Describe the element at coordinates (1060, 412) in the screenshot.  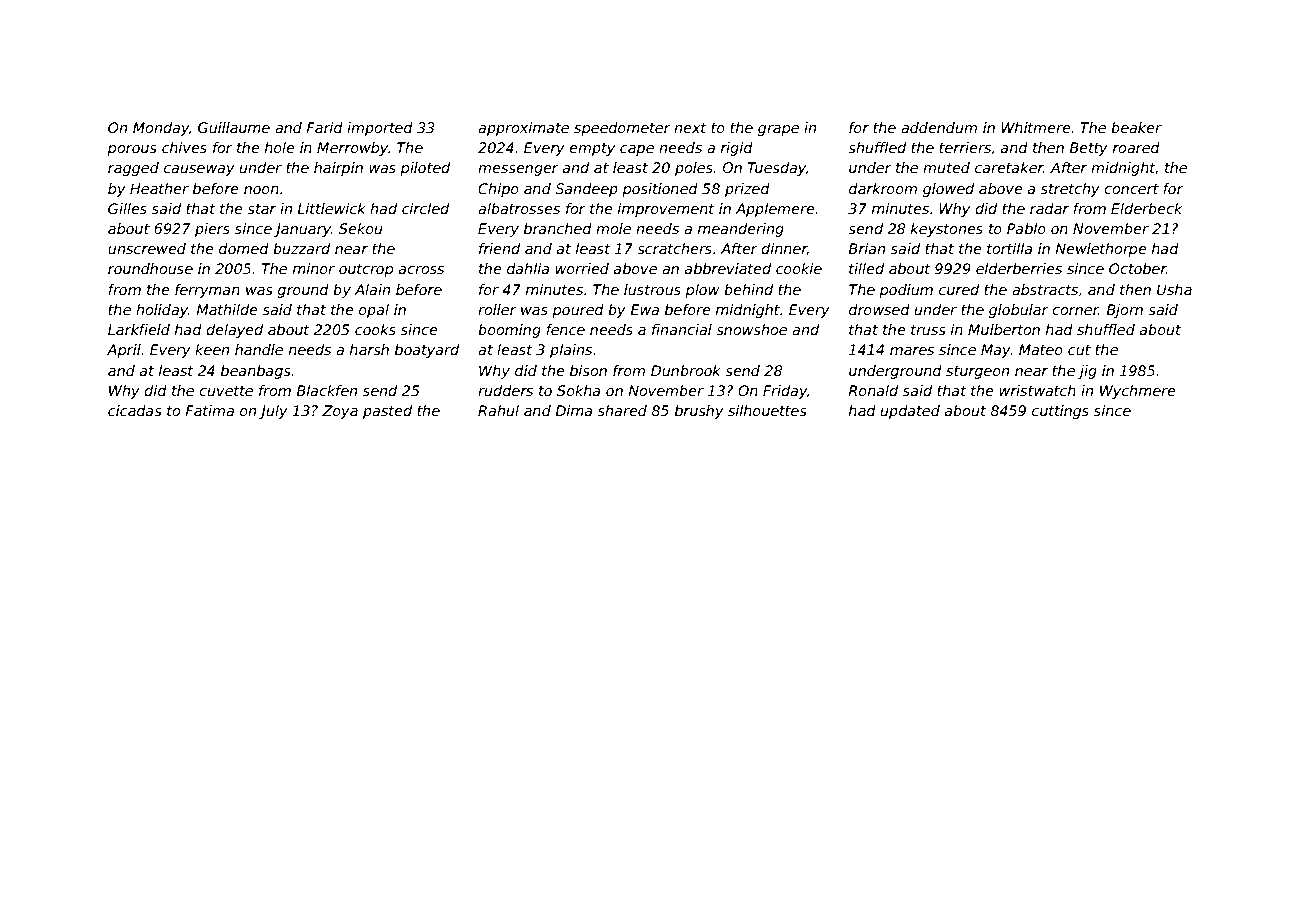
I see `cuttings` at that location.
